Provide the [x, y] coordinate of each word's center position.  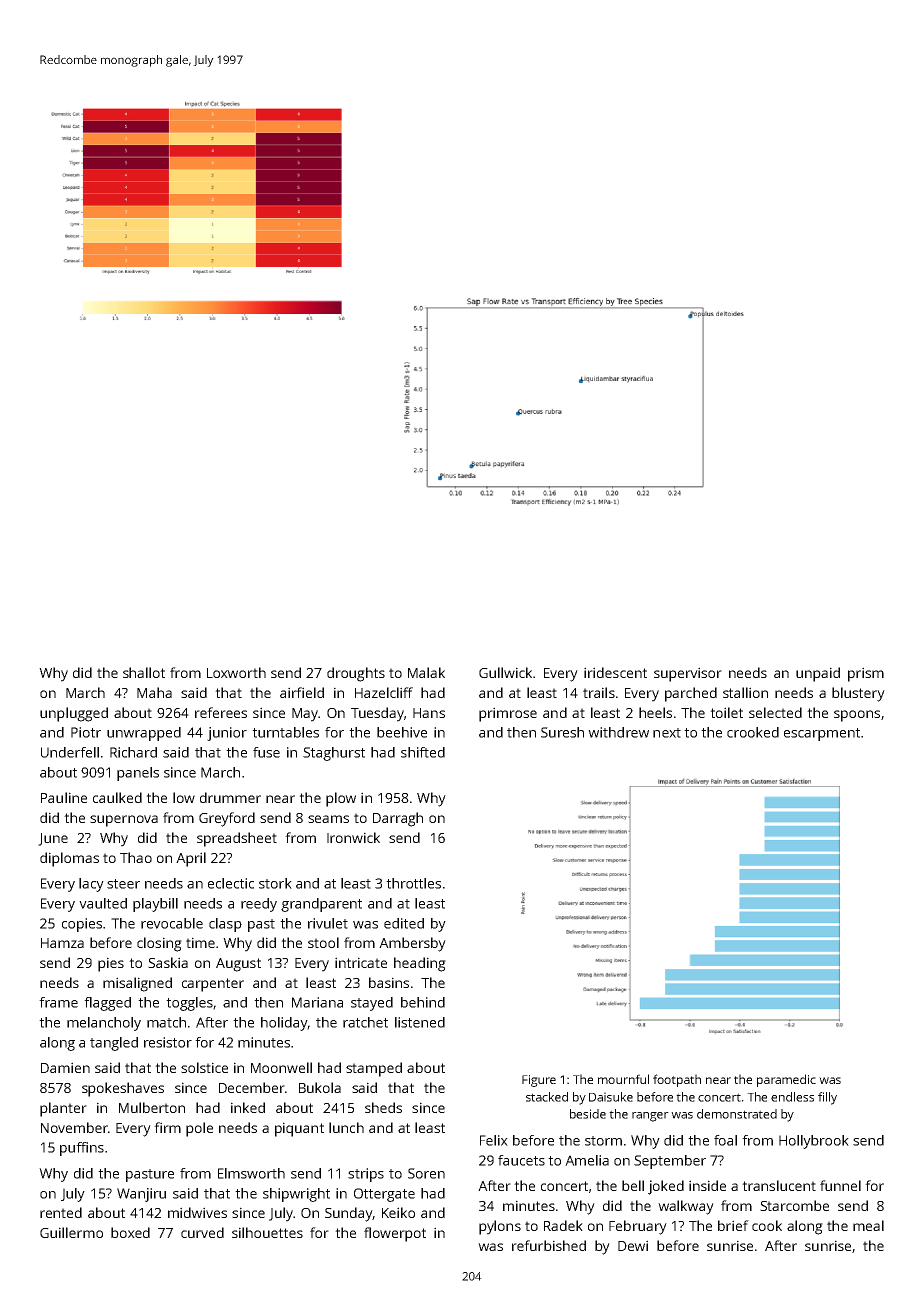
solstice [204, 1067]
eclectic [231, 883]
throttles [413, 883]
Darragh [398, 819]
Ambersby [412, 944]
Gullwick [505, 672]
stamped [374, 1069]
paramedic [786, 1080]
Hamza [62, 943]
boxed [130, 1232]
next [667, 733]
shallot [144, 672]
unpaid [818, 674]
